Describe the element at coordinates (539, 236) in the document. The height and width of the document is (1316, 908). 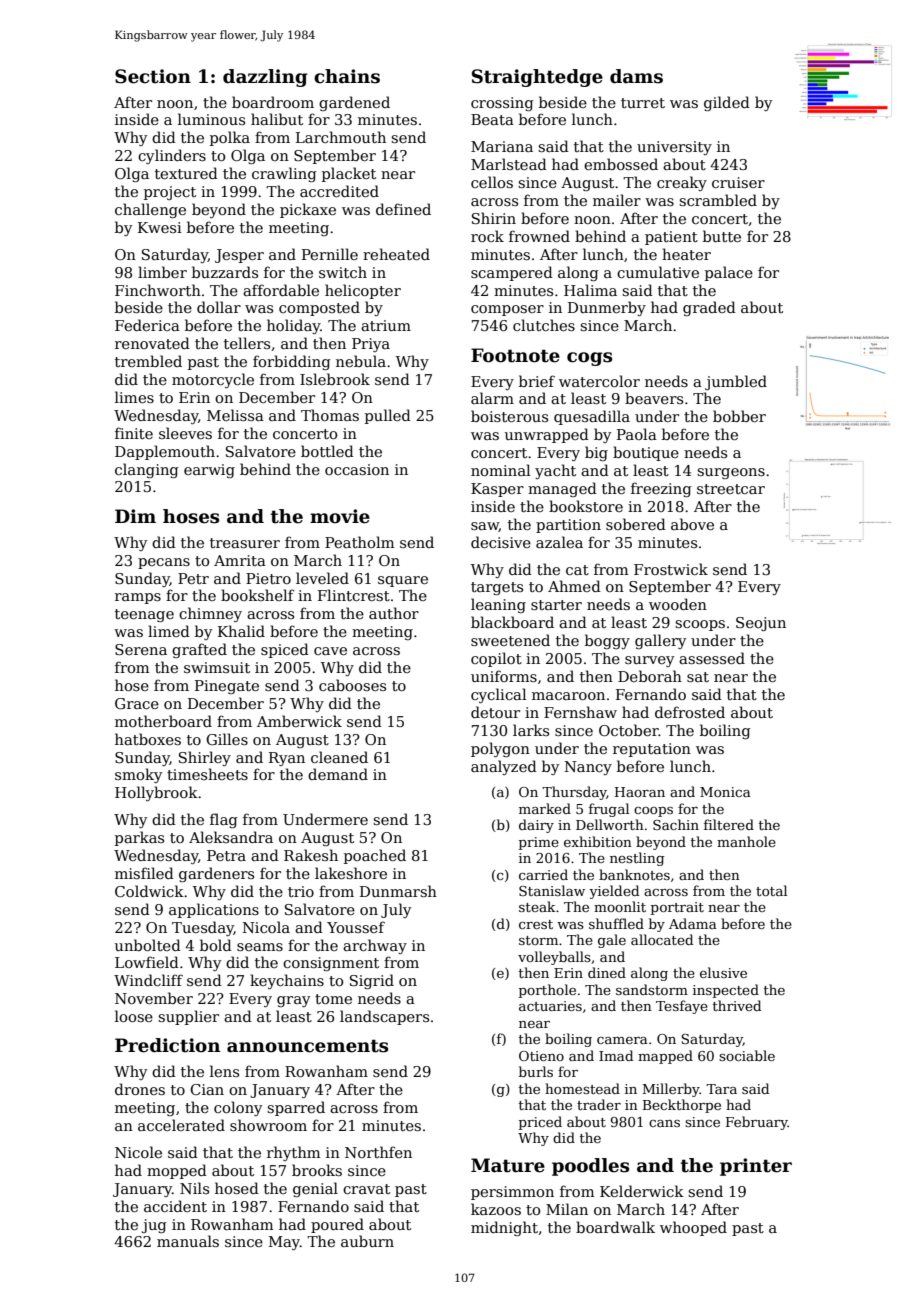
I see `frowned` at that location.
